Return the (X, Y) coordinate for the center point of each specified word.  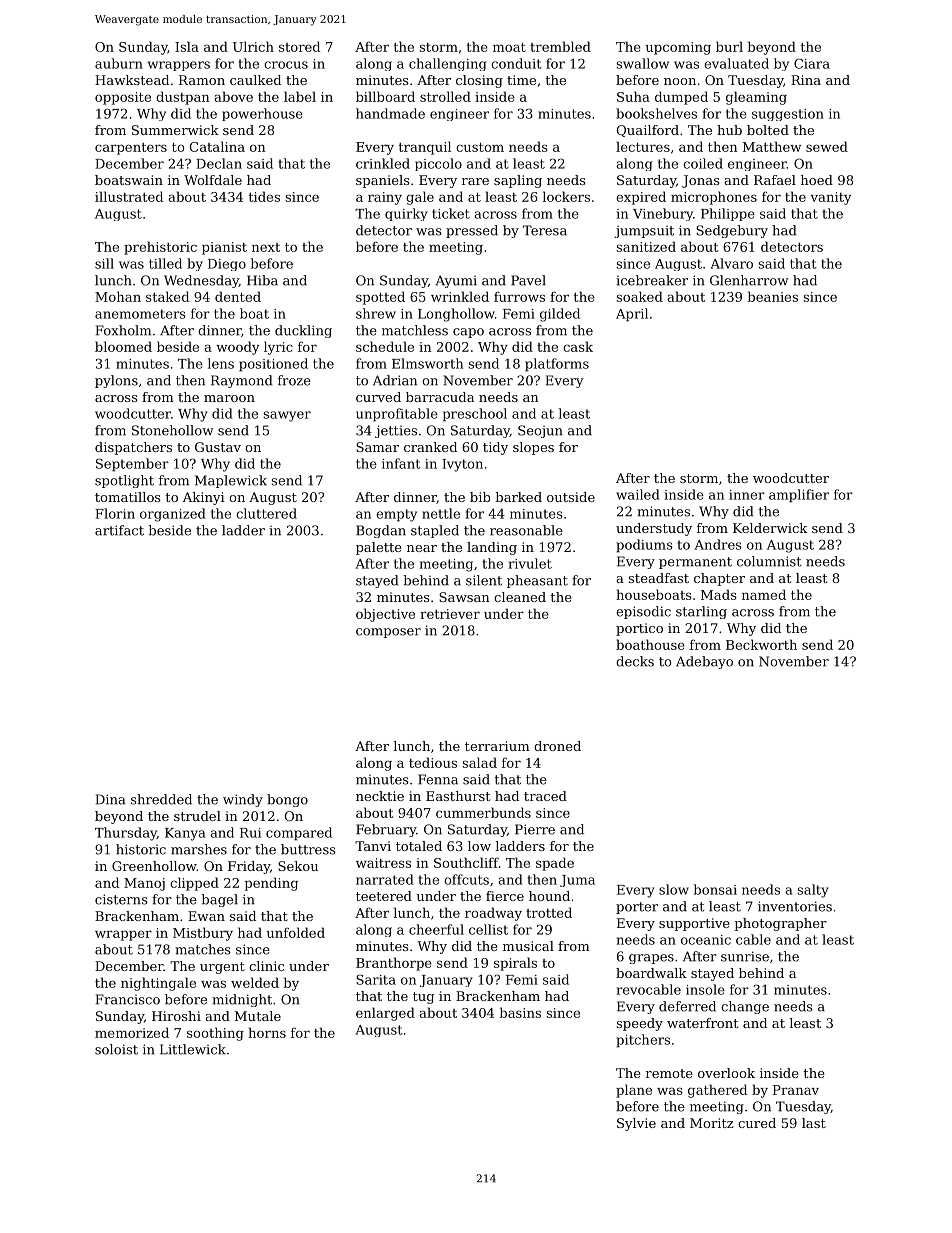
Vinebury (663, 214)
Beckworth (761, 644)
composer (388, 633)
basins (520, 1012)
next (266, 247)
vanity (830, 198)
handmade (390, 113)
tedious (433, 762)
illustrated (129, 196)
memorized (132, 1032)
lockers (566, 196)
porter (637, 908)
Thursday (126, 834)
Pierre (535, 829)
